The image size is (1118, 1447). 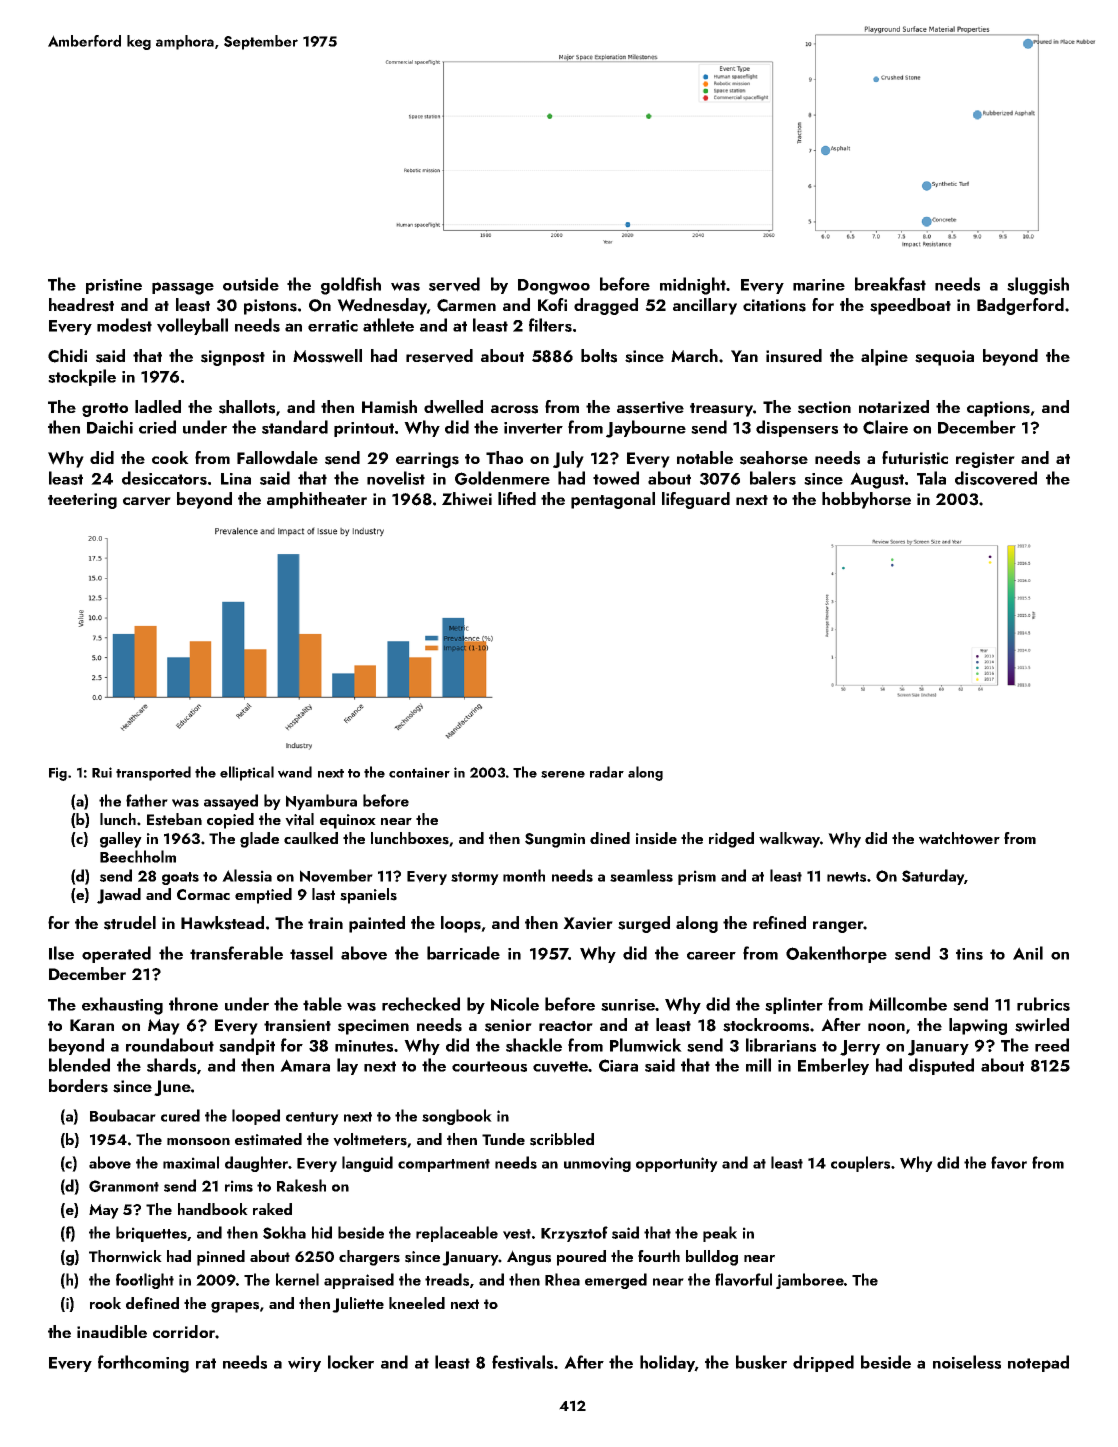 I want to click on register, so click(x=985, y=460).
